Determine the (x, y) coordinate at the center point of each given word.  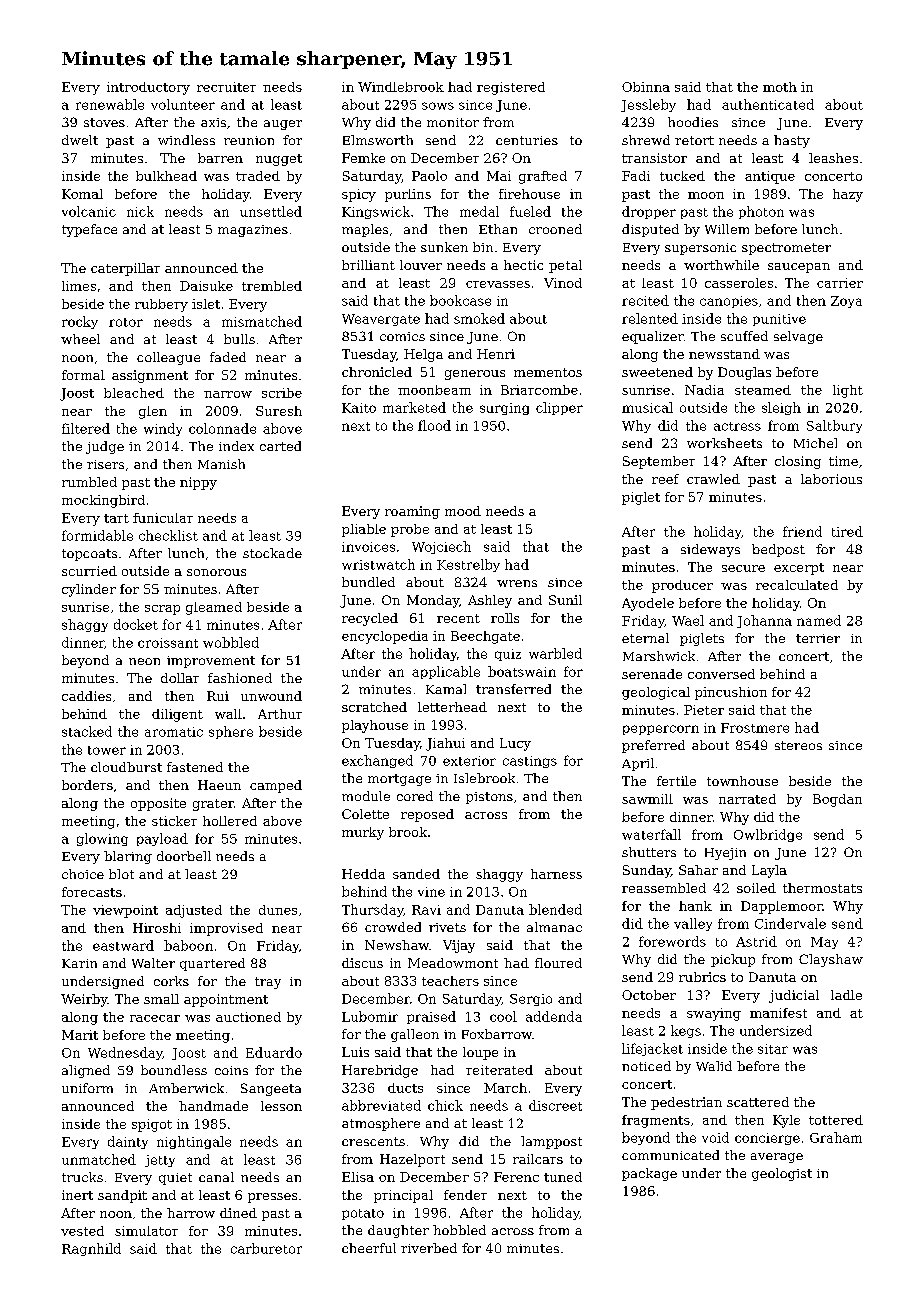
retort (694, 140)
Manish (221, 464)
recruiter (226, 87)
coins (231, 1070)
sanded (416, 874)
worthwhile (721, 265)
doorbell (184, 856)
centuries (527, 140)
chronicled (377, 372)
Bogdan (837, 800)
